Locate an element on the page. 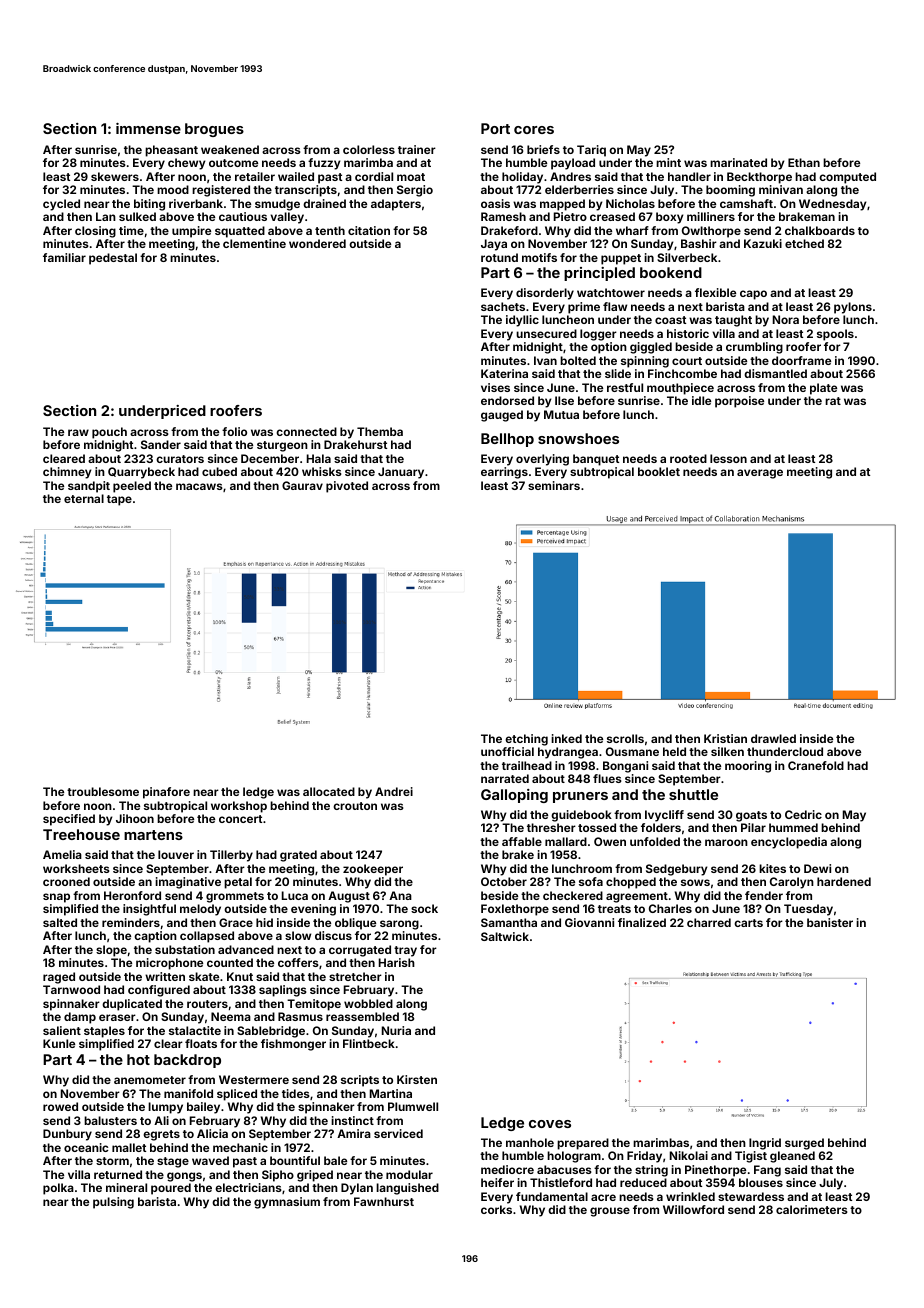 The width and height of the image is (924, 1308). Owlthorpe is located at coordinates (711, 232).
